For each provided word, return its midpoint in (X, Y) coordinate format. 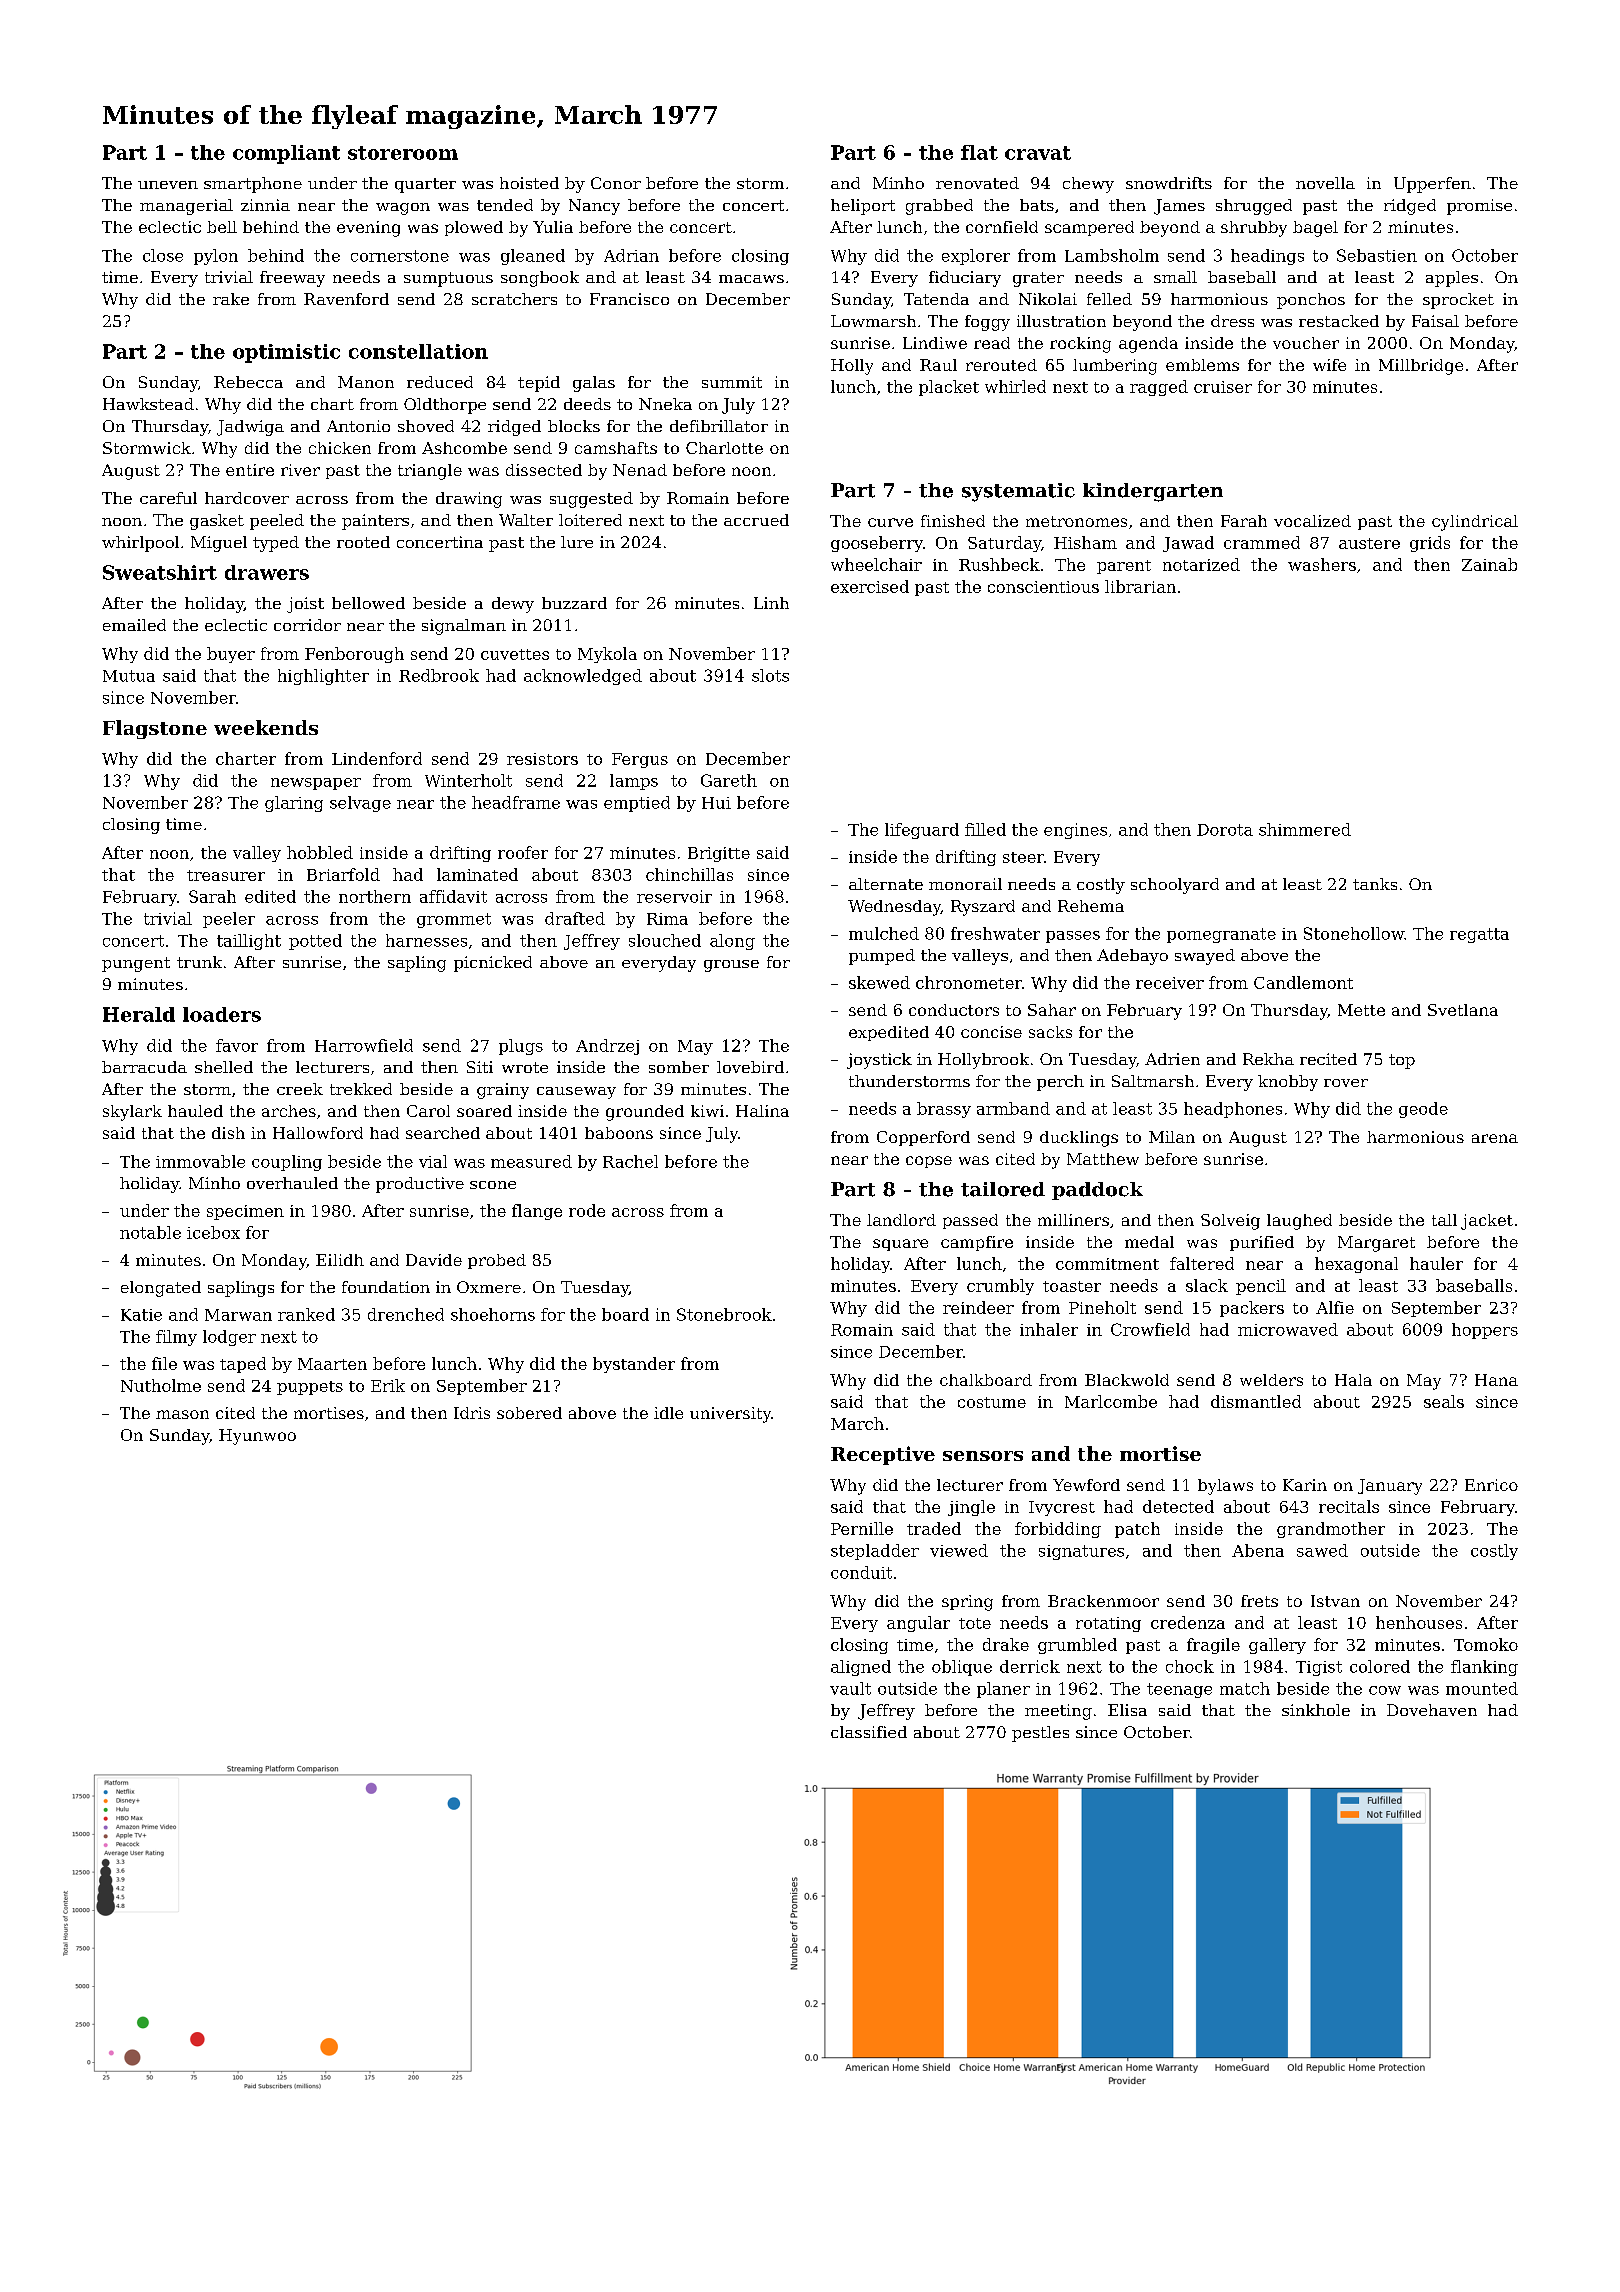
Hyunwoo (257, 1437)
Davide (434, 1260)
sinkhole (1316, 1710)
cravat (1038, 153)
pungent (136, 964)
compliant (286, 154)
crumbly (1000, 1287)
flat (979, 152)
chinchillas (689, 874)
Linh (771, 603)
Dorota (1225, 830)
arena (1495, 1138)
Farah (1244, 521)
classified (869, 1732)
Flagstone (155, 729)
